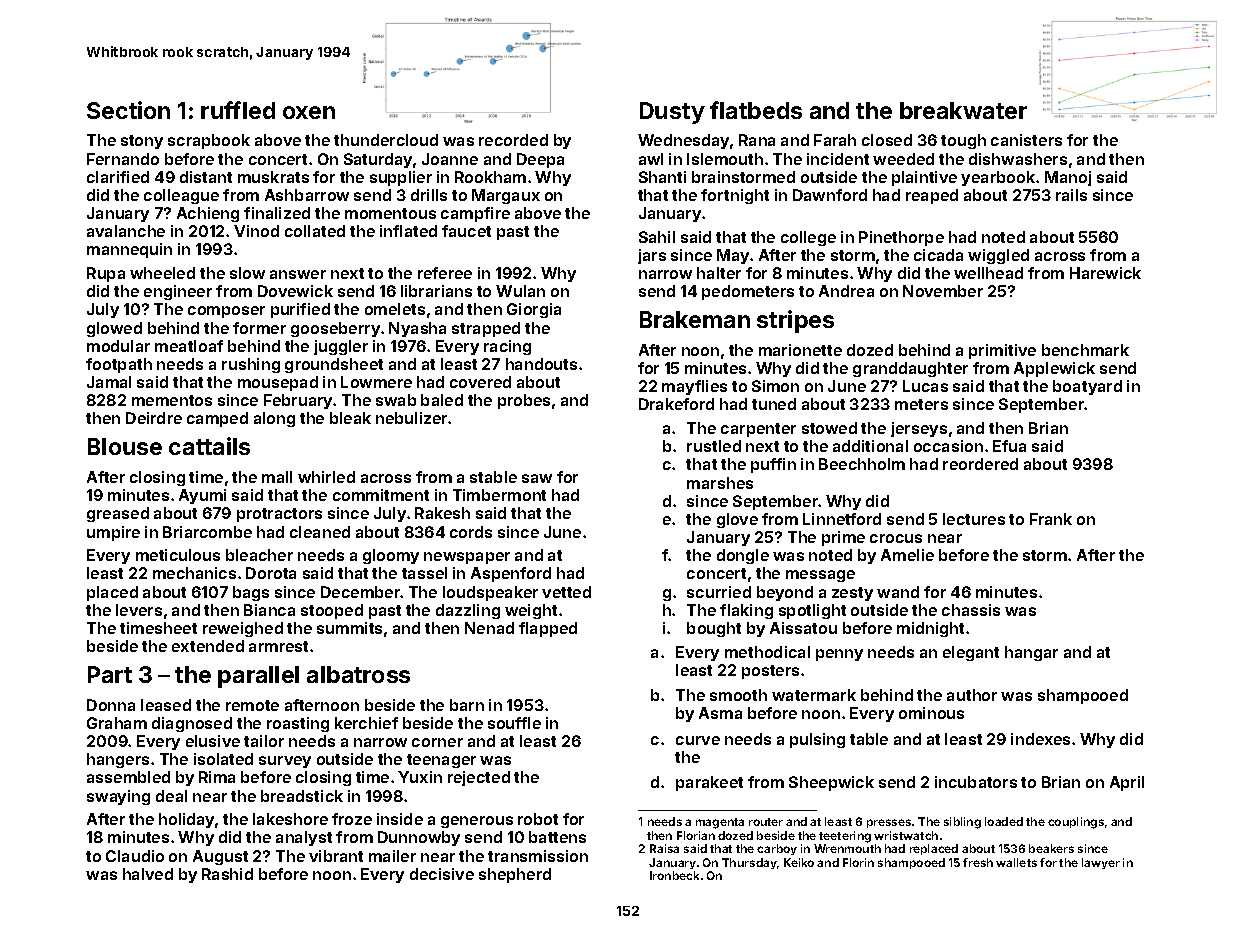  Describe the element at coordinates (437, 742) in the page. I see `corner` at that location.
